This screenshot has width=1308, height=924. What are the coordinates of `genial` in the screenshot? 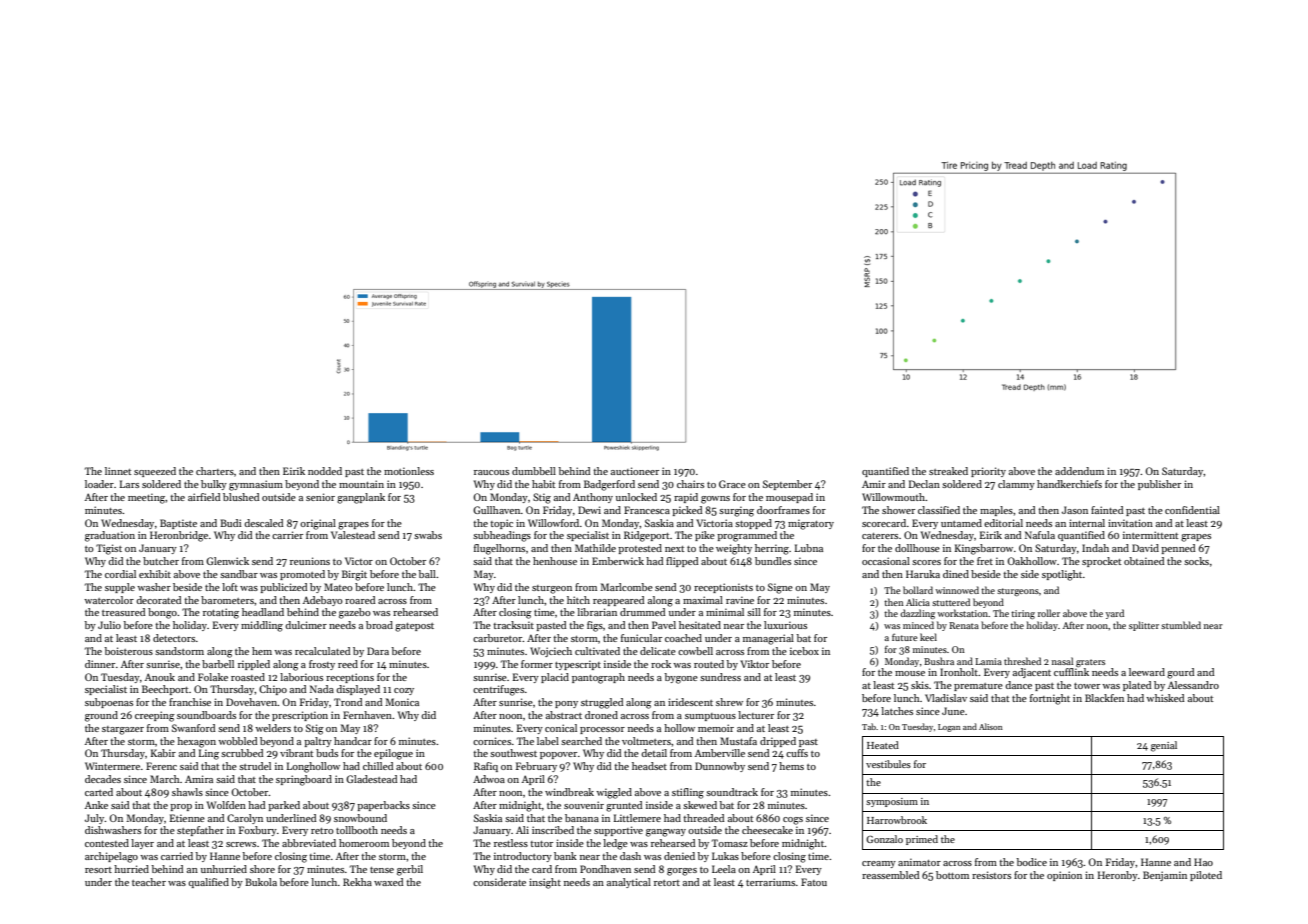 It's located at (1164, 746).
